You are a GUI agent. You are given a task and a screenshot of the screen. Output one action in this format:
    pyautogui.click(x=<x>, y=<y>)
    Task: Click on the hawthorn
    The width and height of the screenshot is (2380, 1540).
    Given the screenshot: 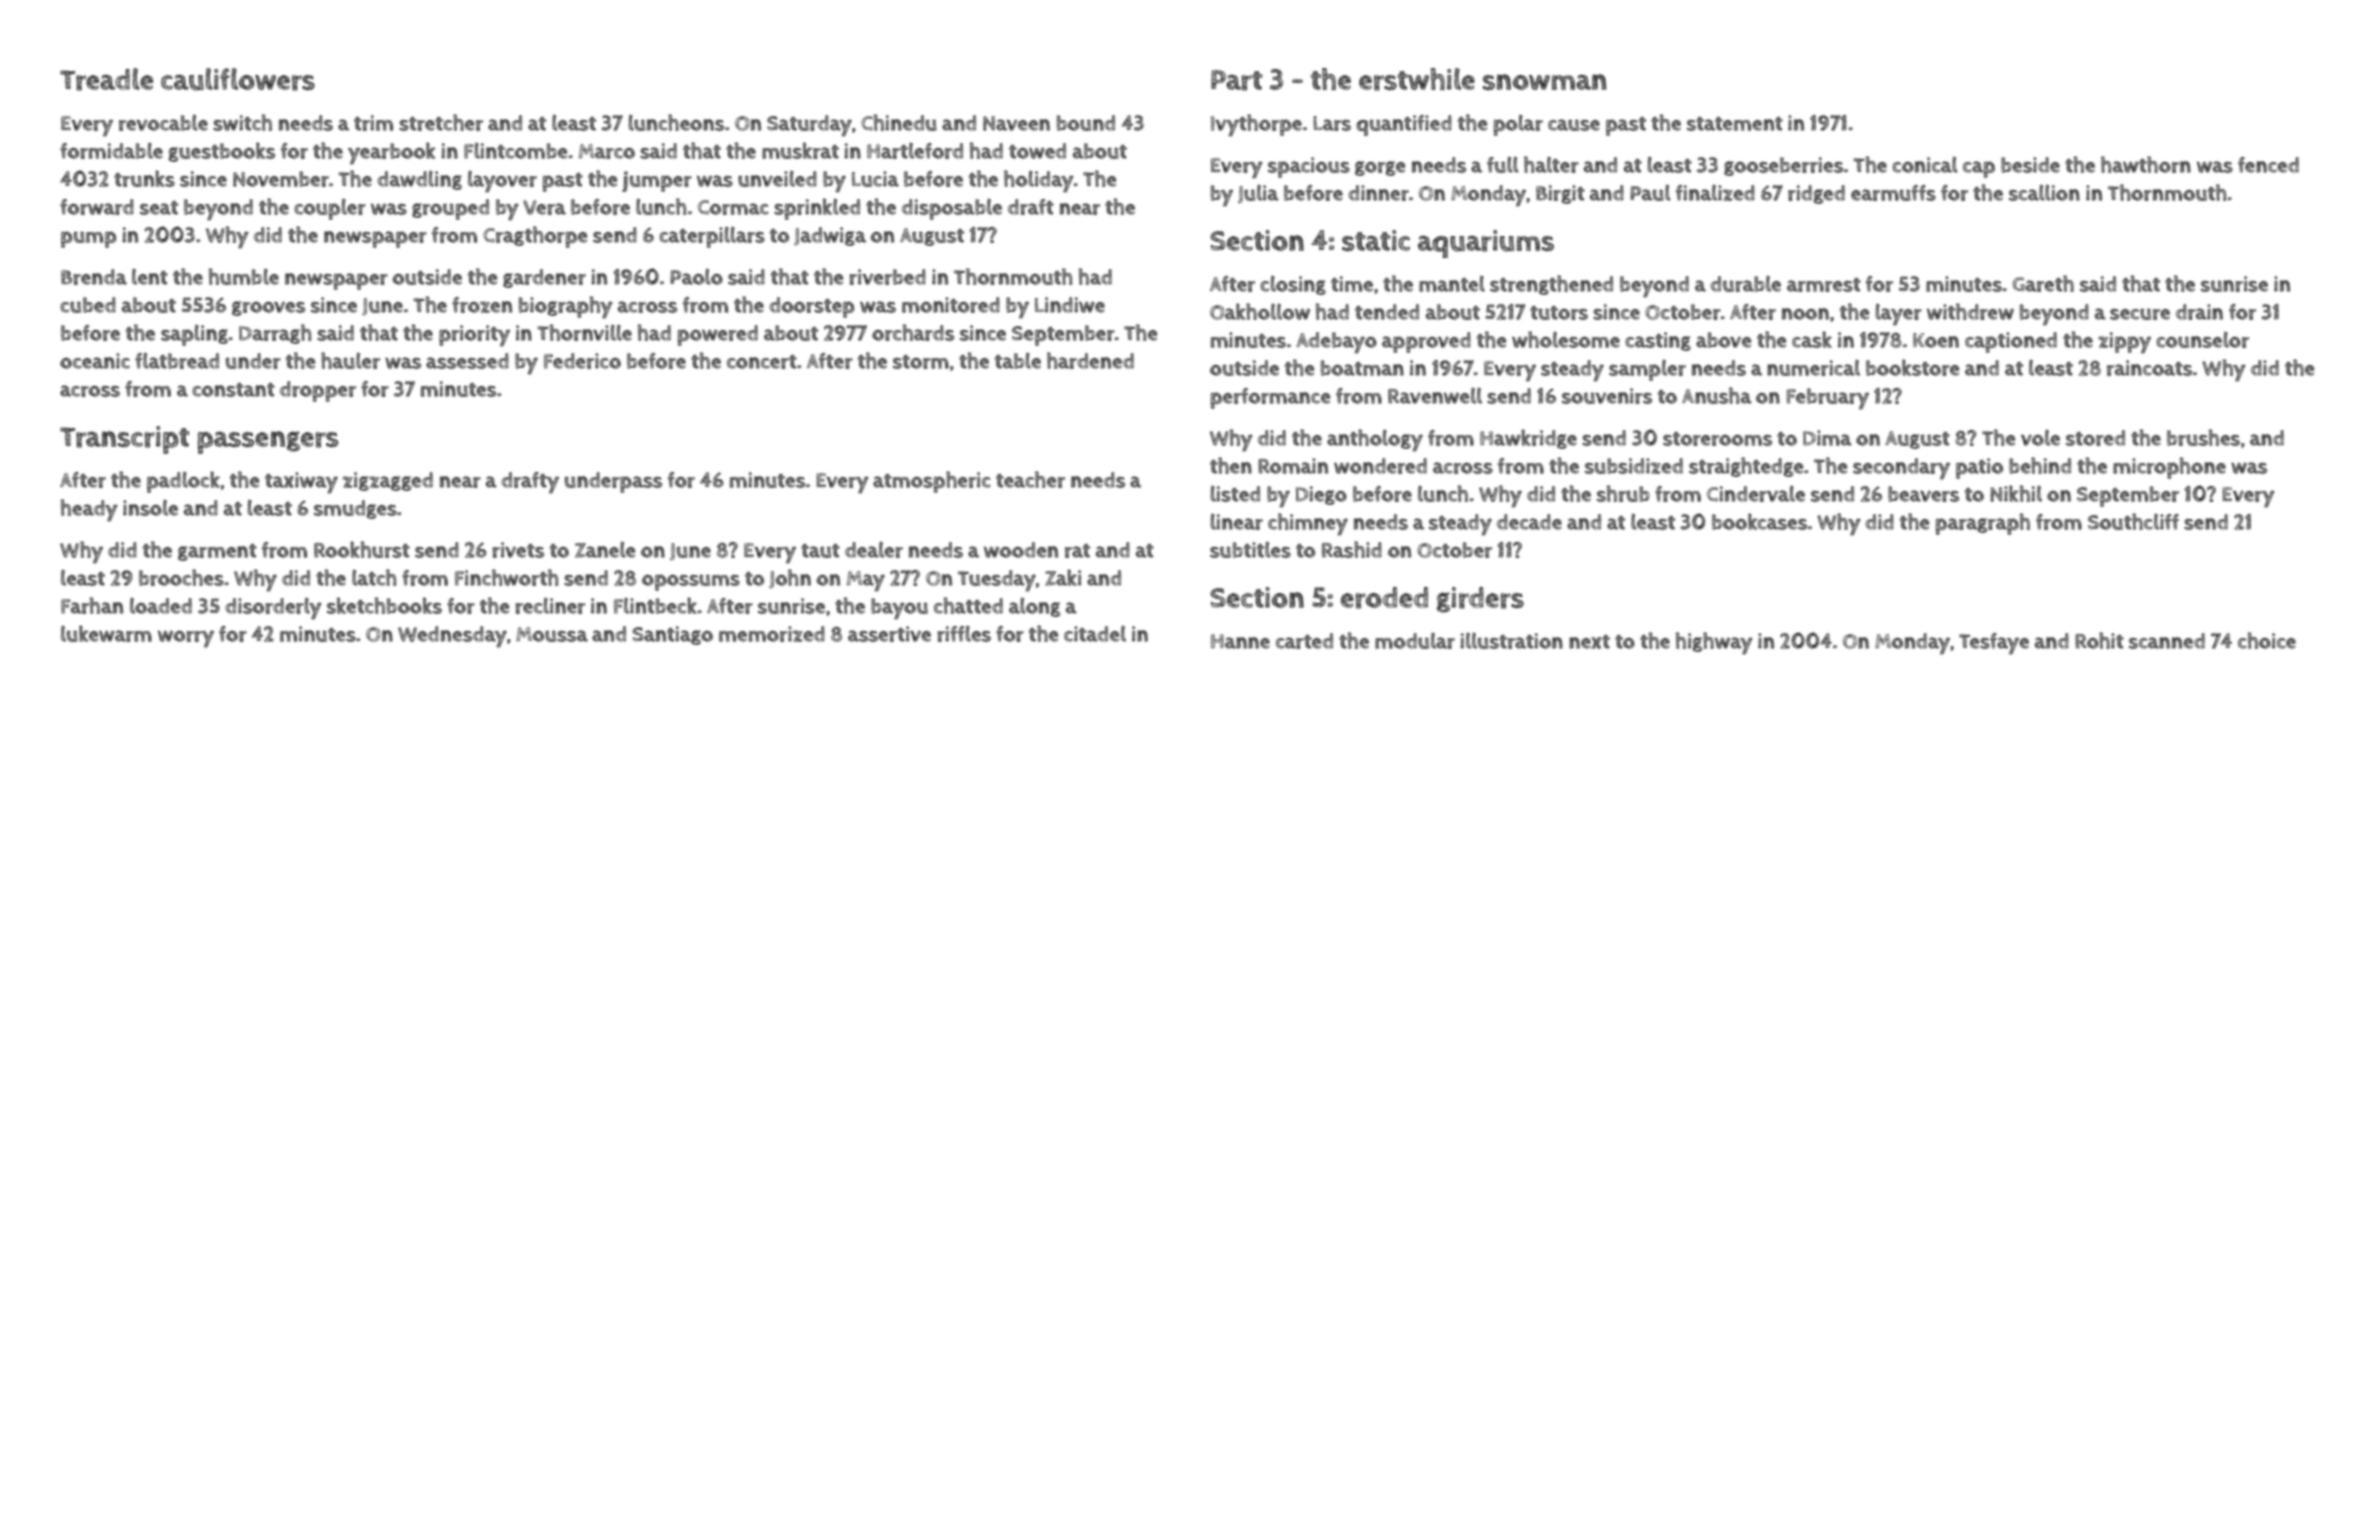 What is the action you would take?
    pyautogui.click(x=2146, y=164)
